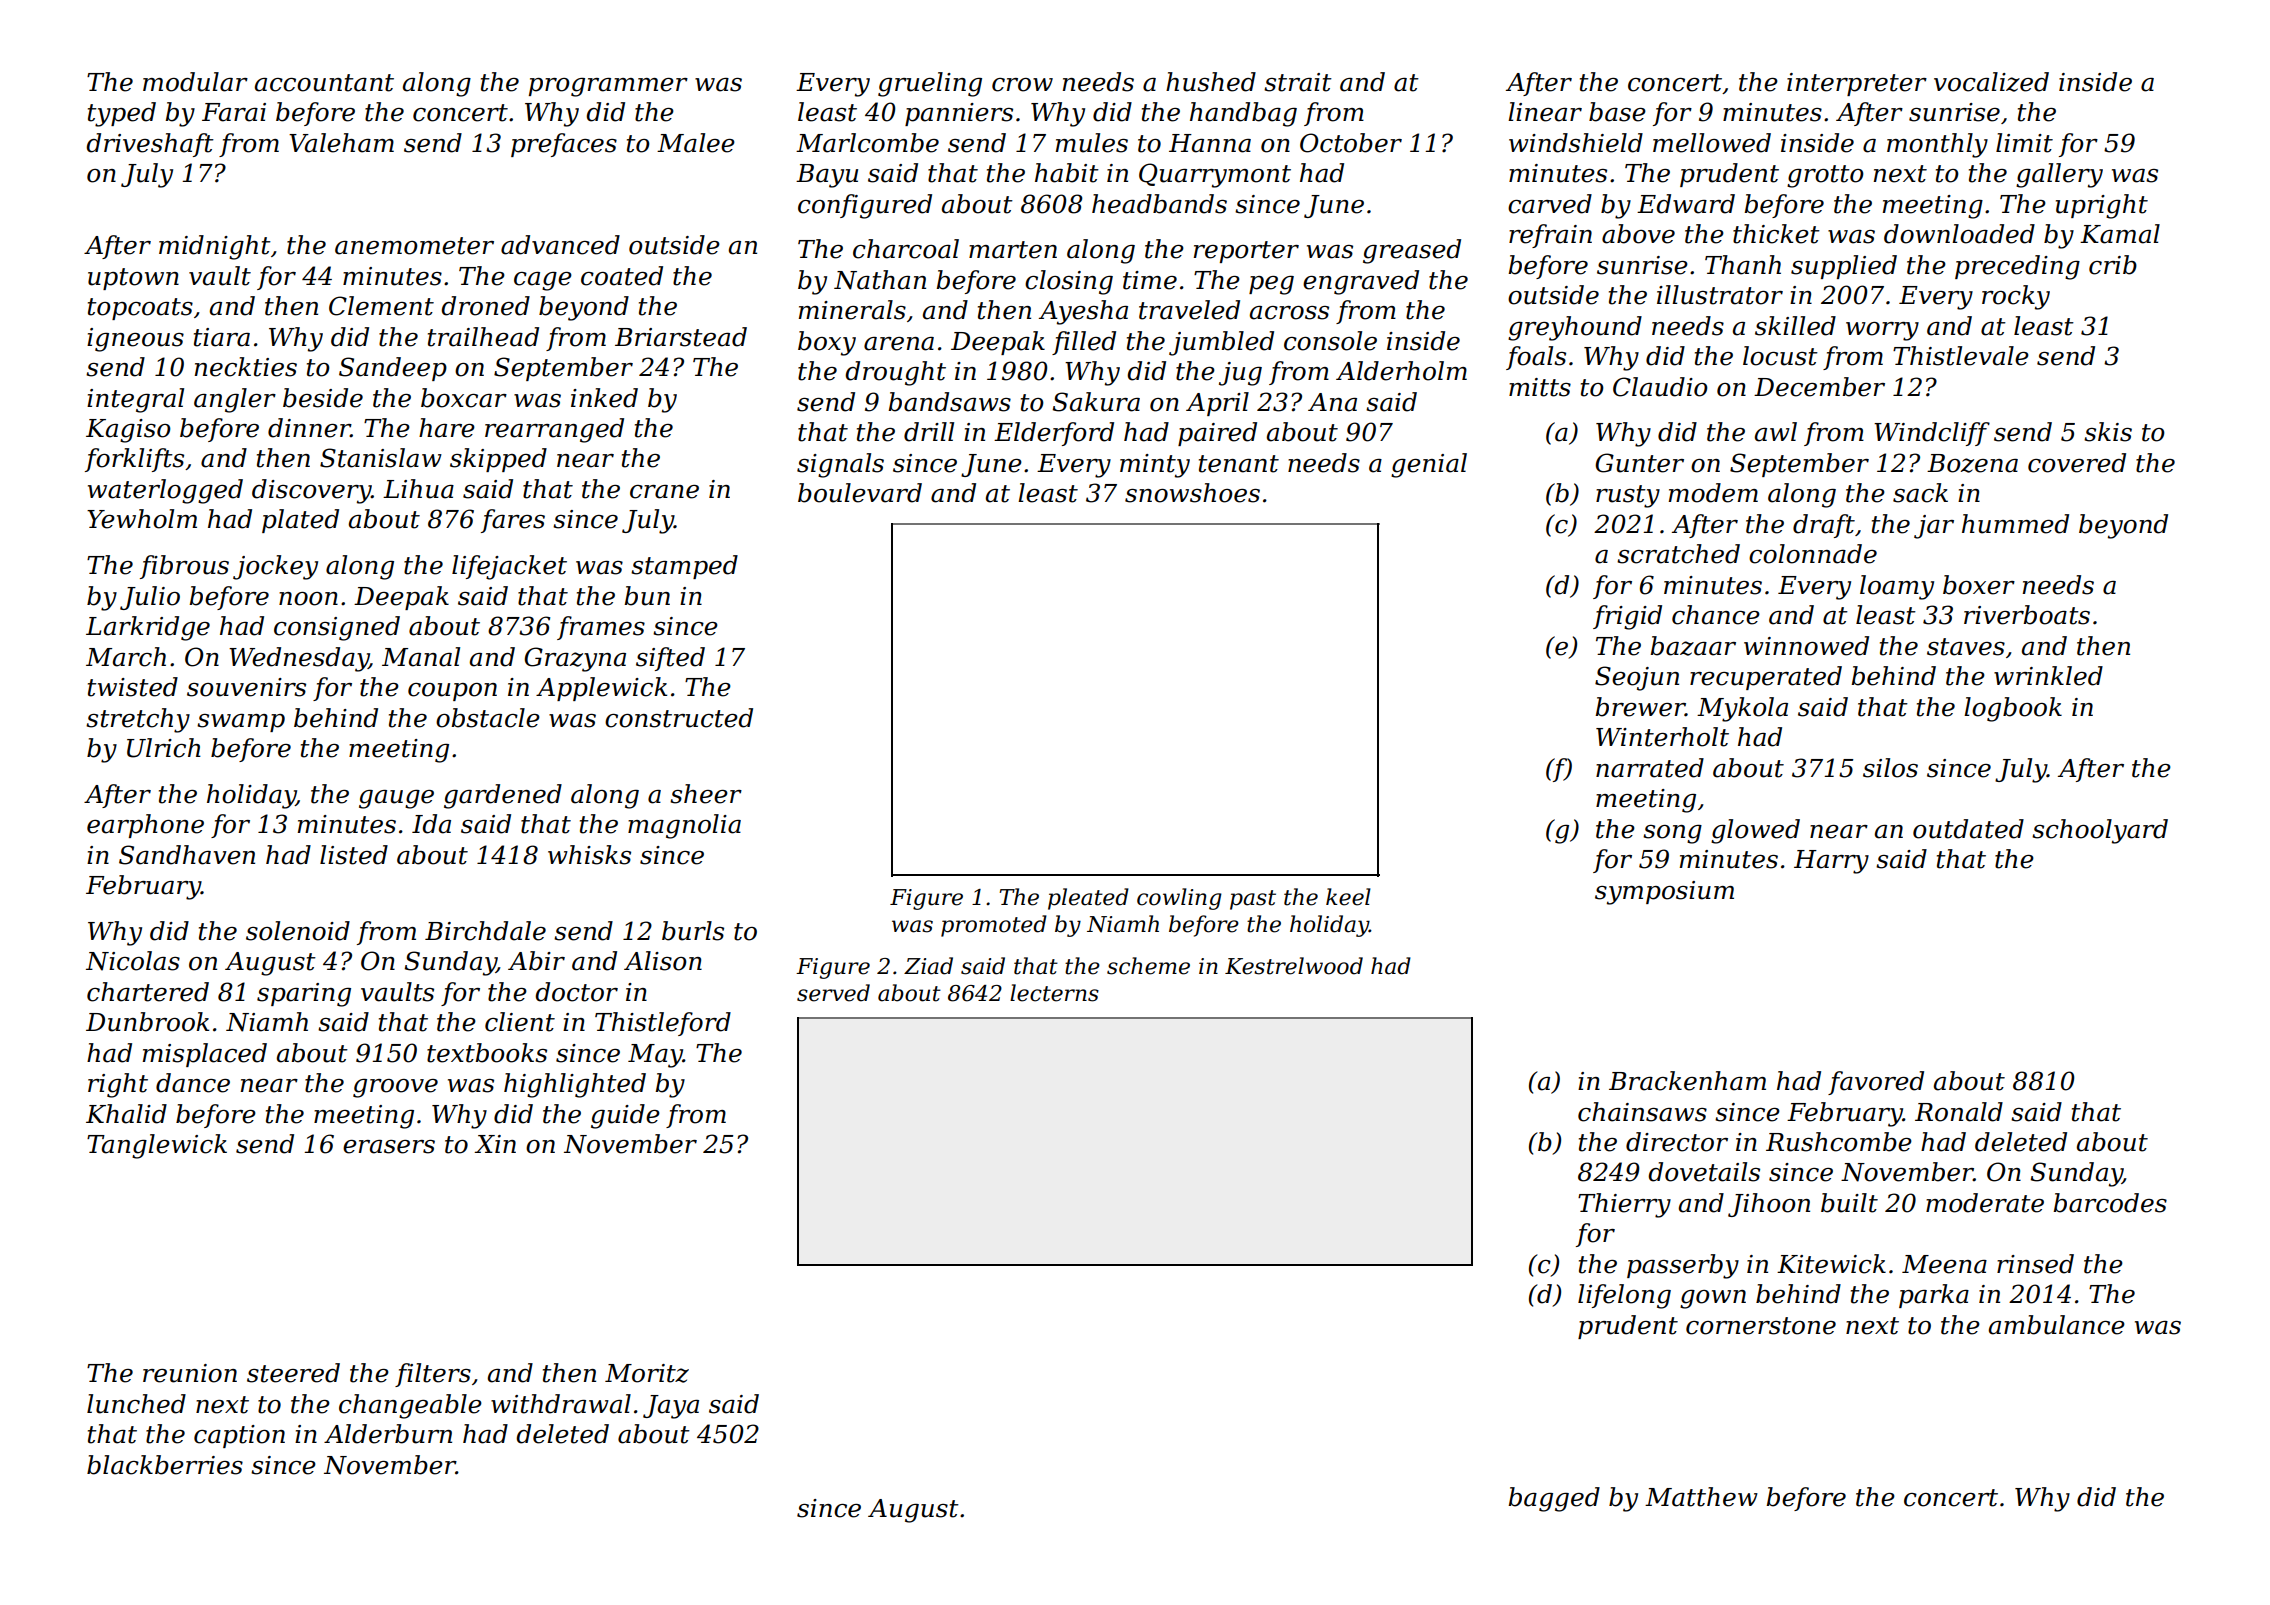 The width and height of the document is (2270, 1605). I want to click on keel, so click(1348, 897).
